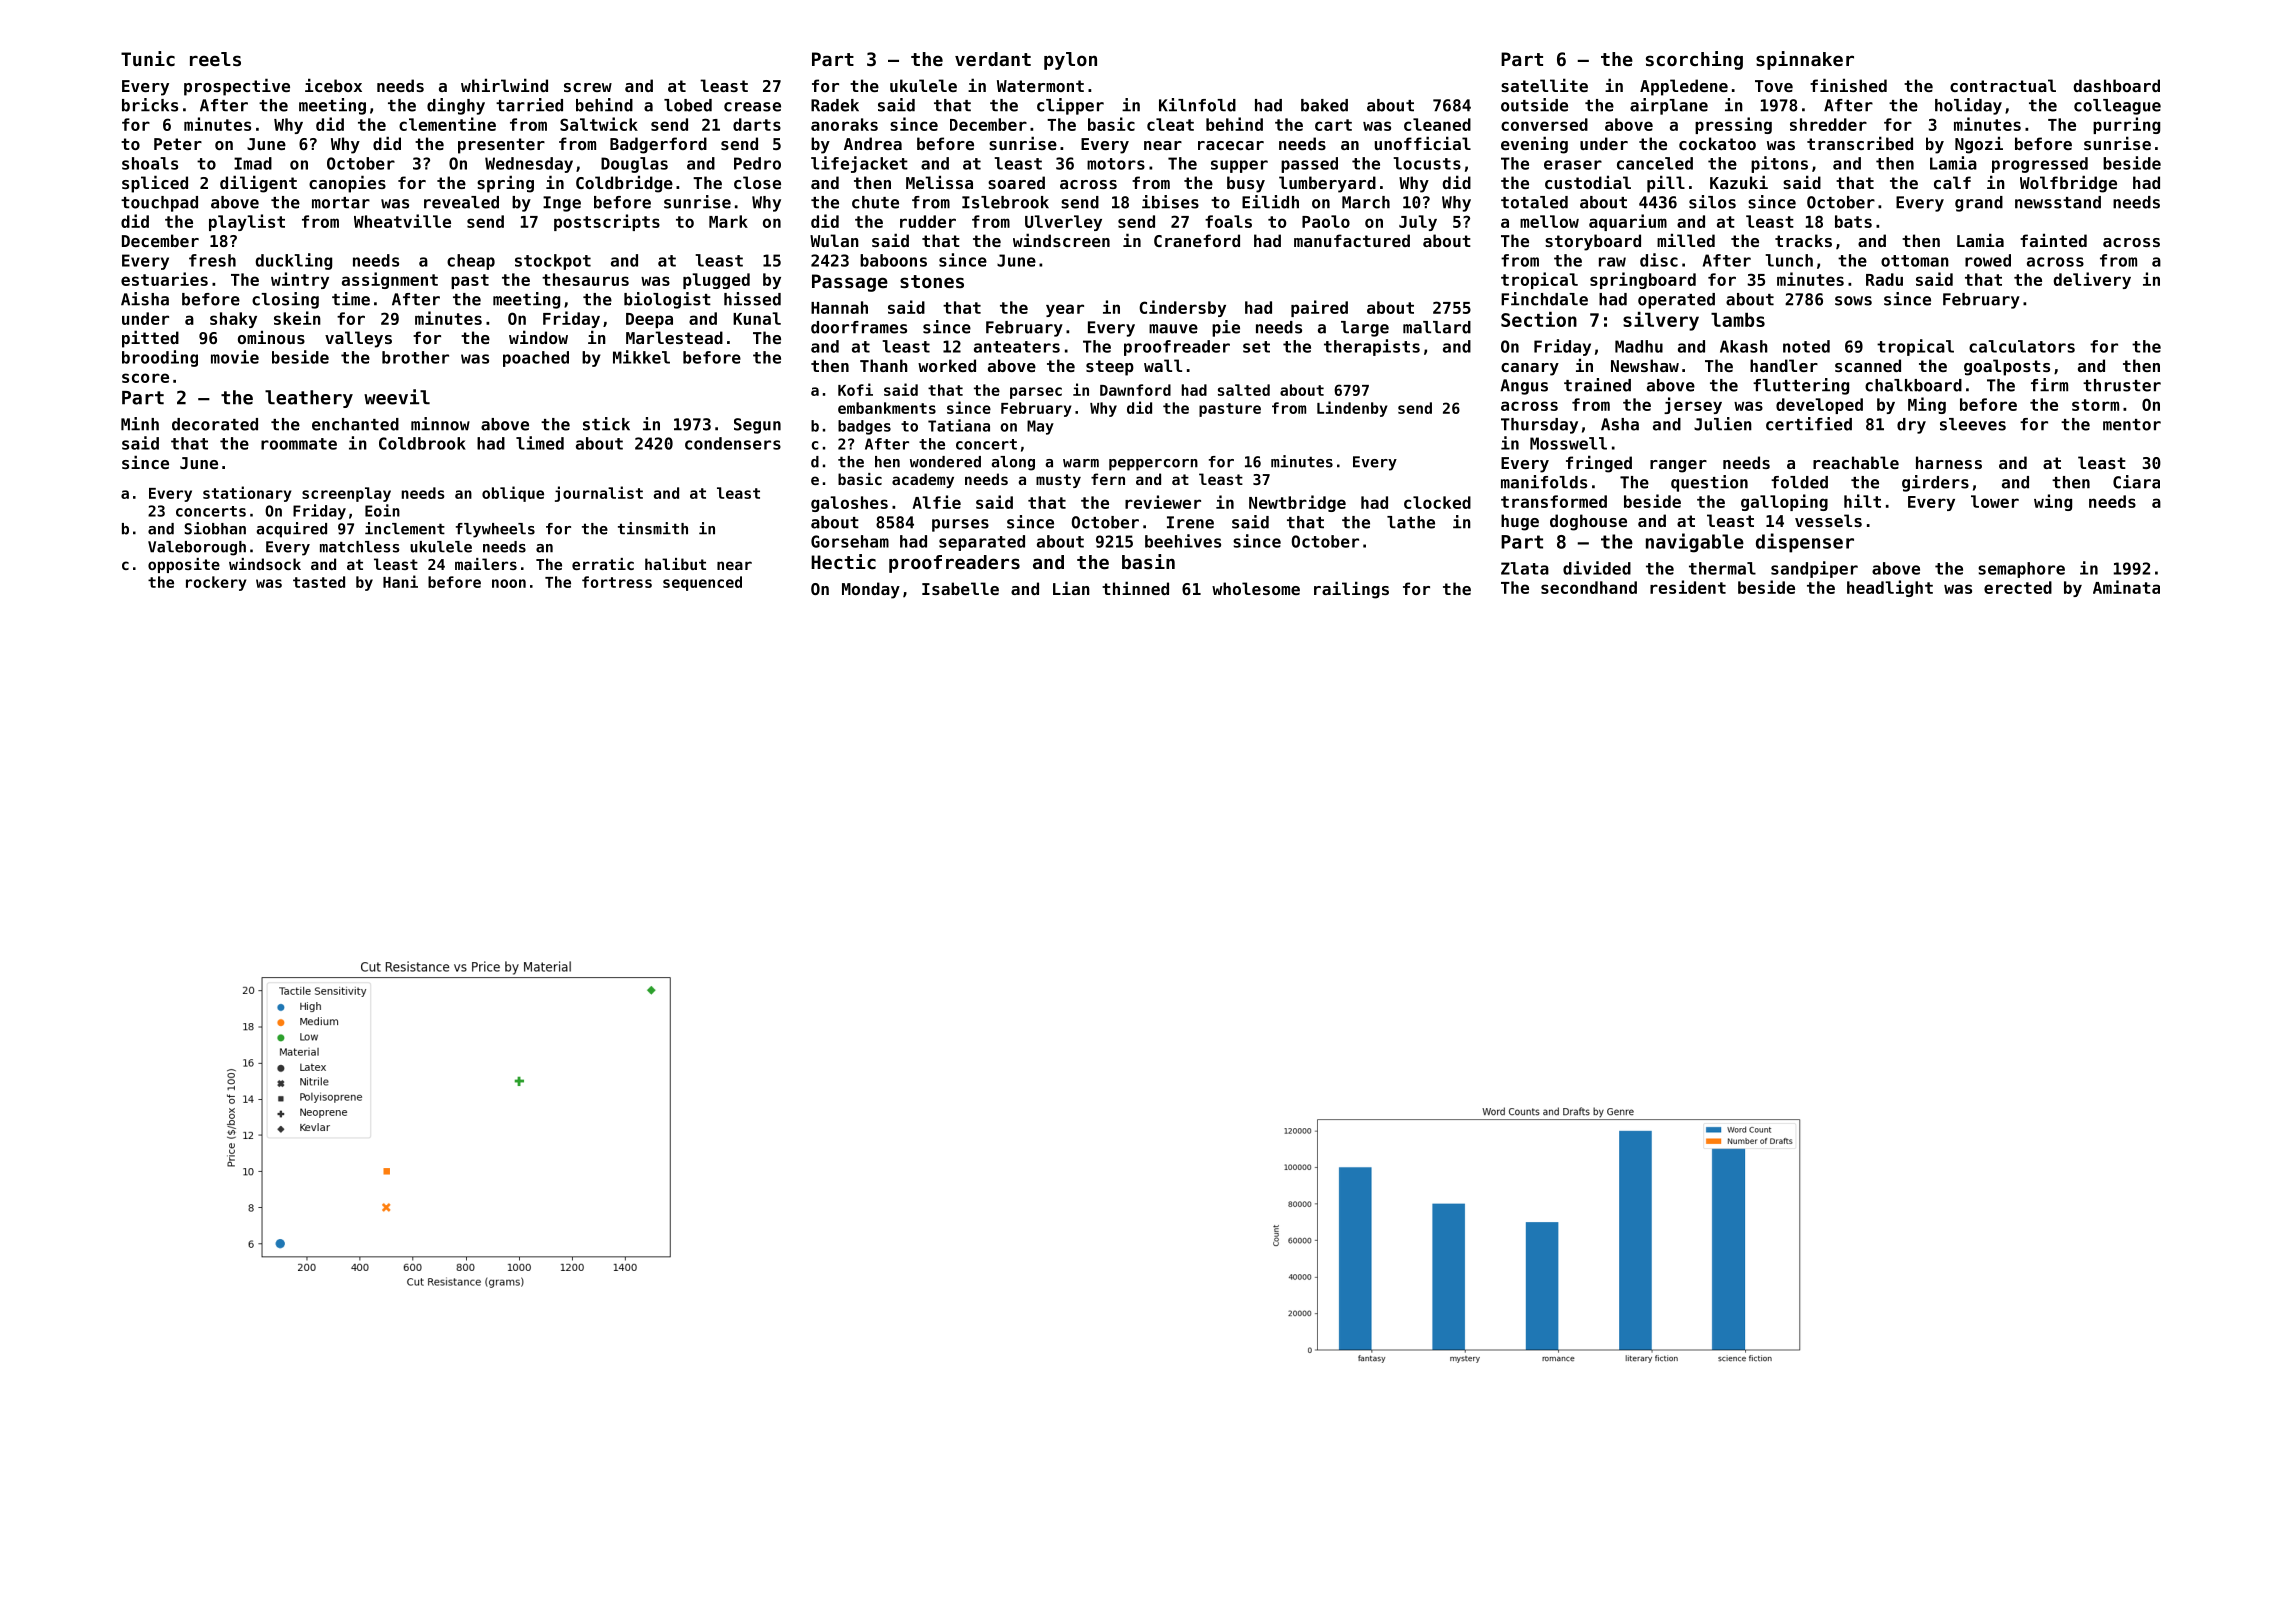 The image size is (2282, 1614). I want to click on time, so click(351, 299).
